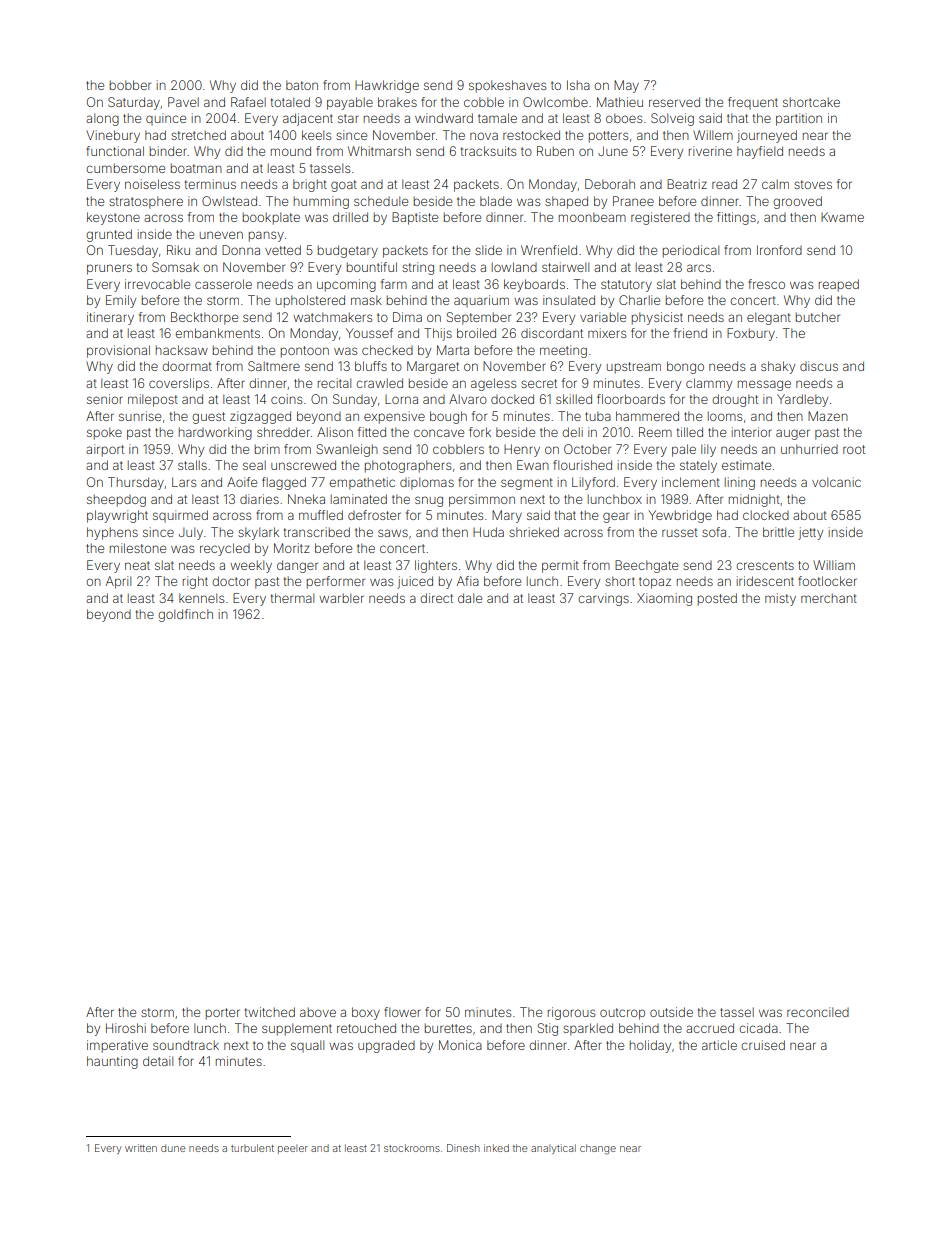 Image resolution: width=952 pixels, height=1233 pixels. I want to click on direct, so click(436, 598).
